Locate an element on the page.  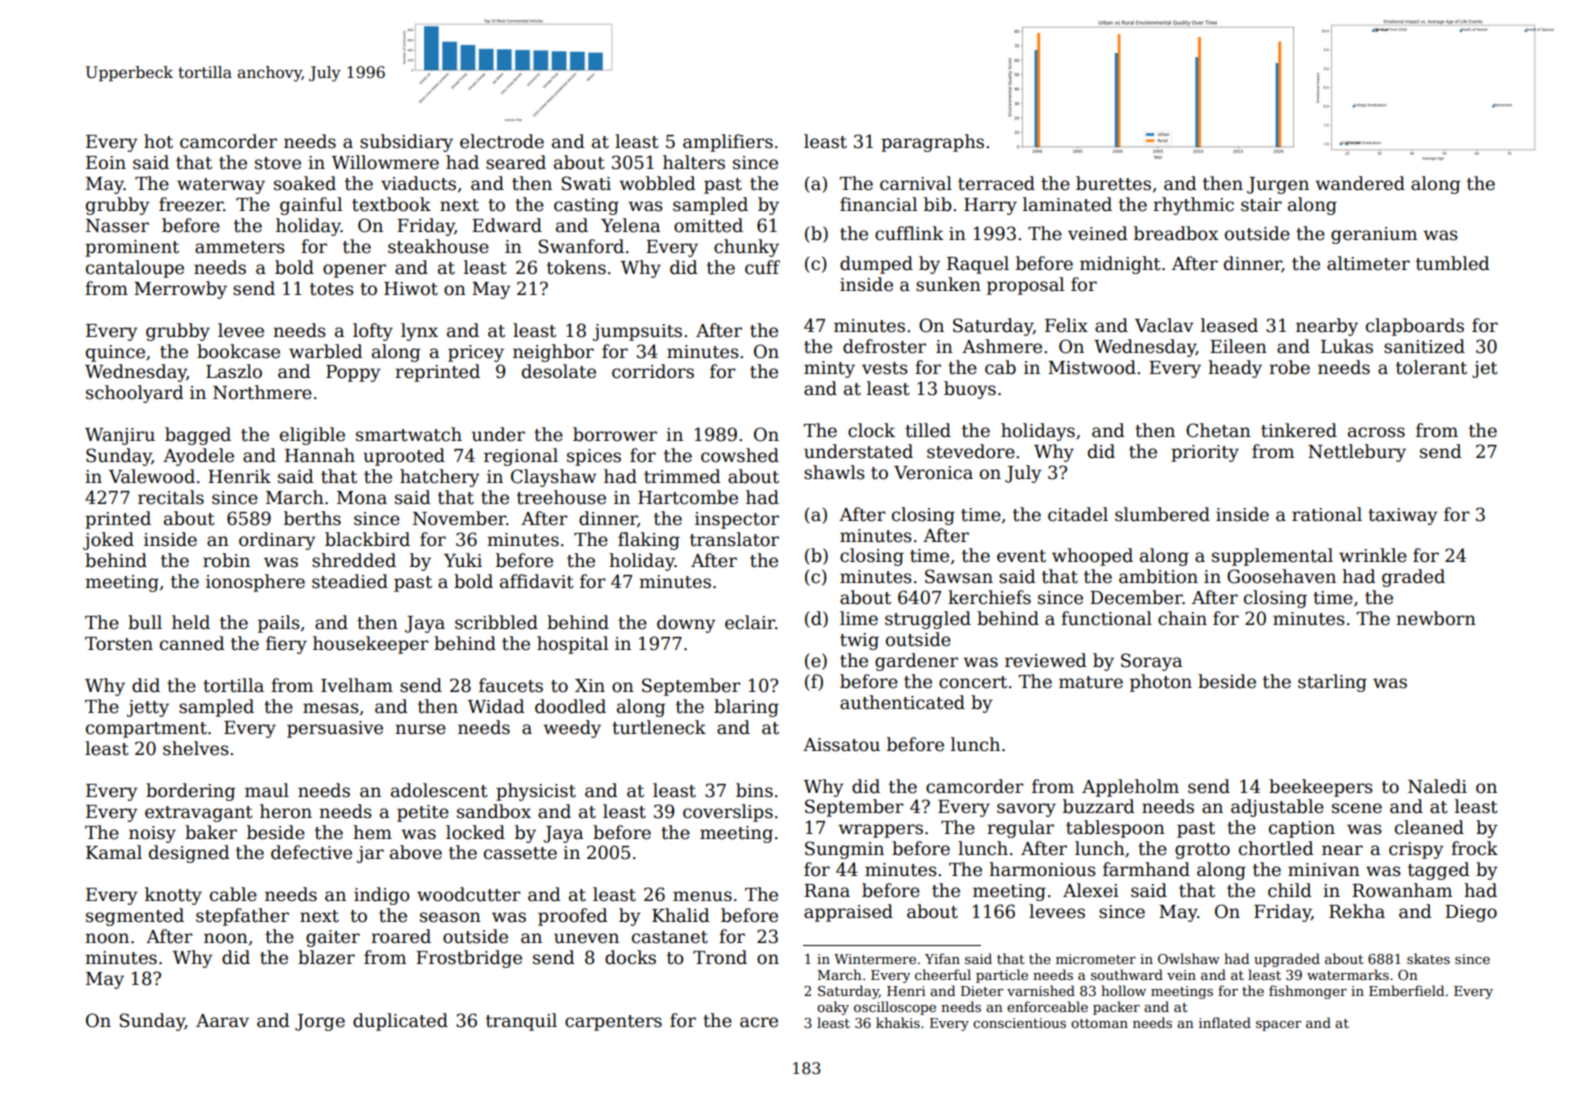
gardener is located at coordinates (916, 662).
